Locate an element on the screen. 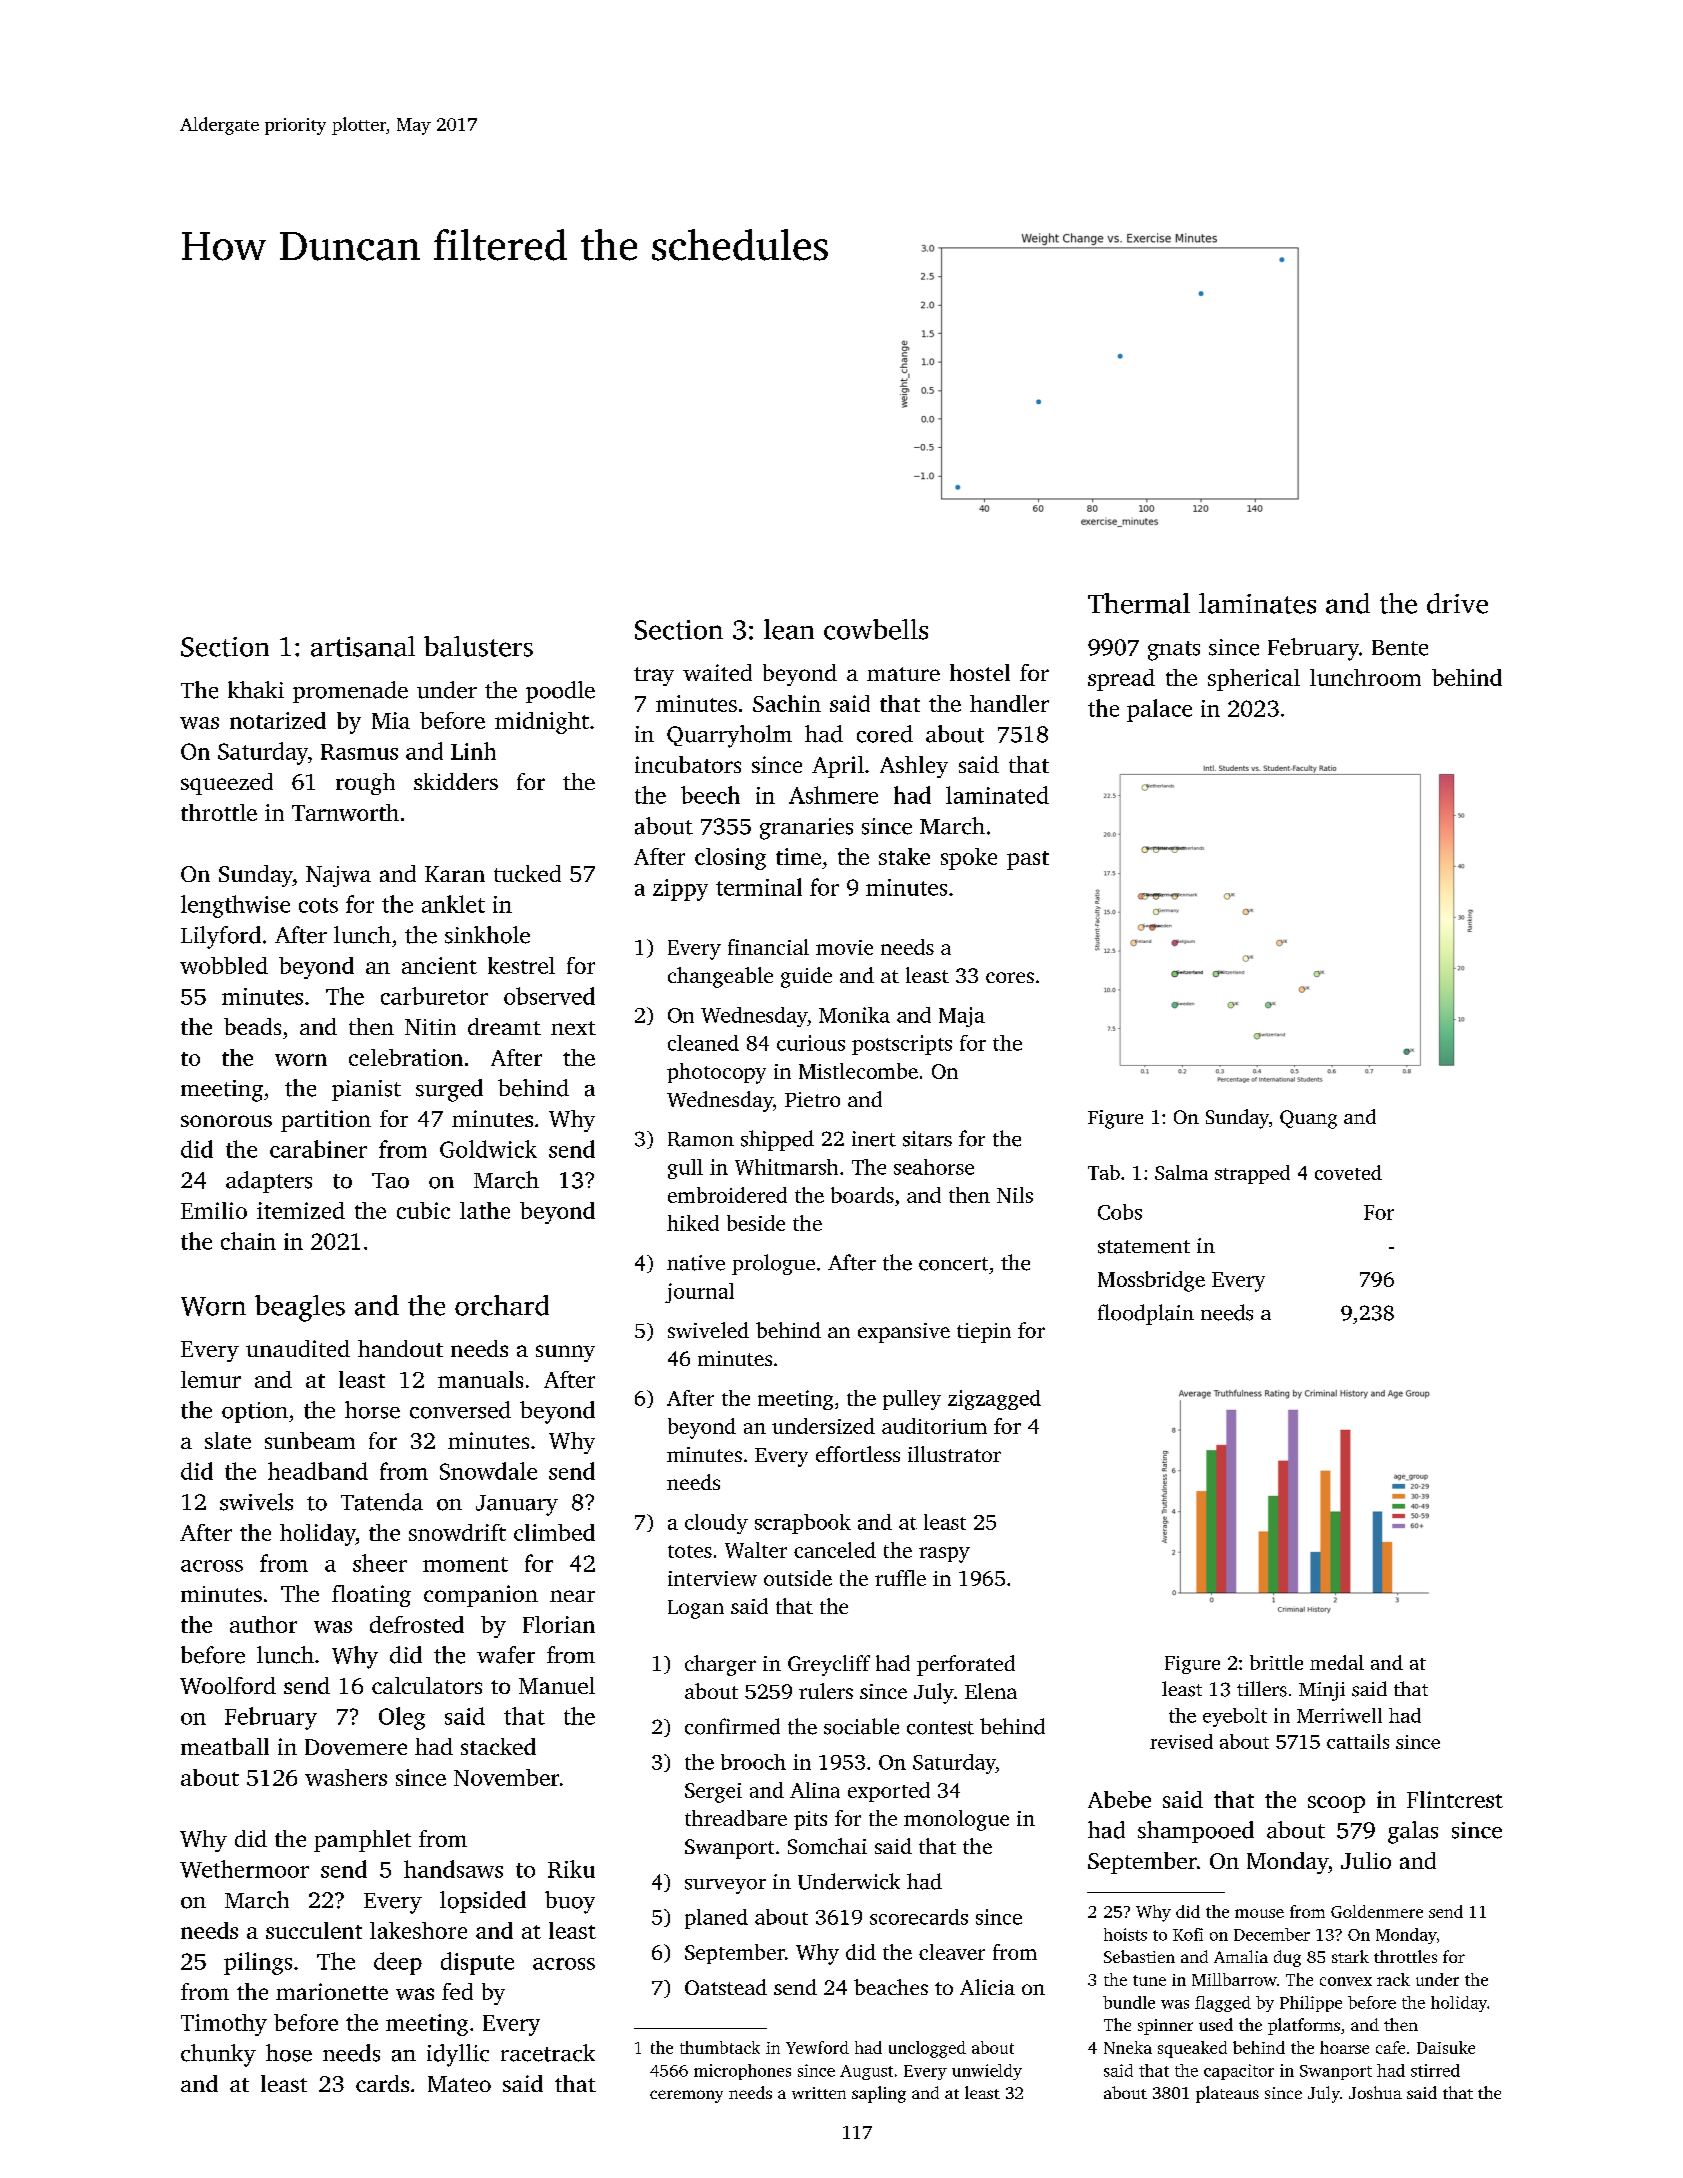 This screenshot has height=2178, width=1683. dispute is located at coordinates (477, 1963).
